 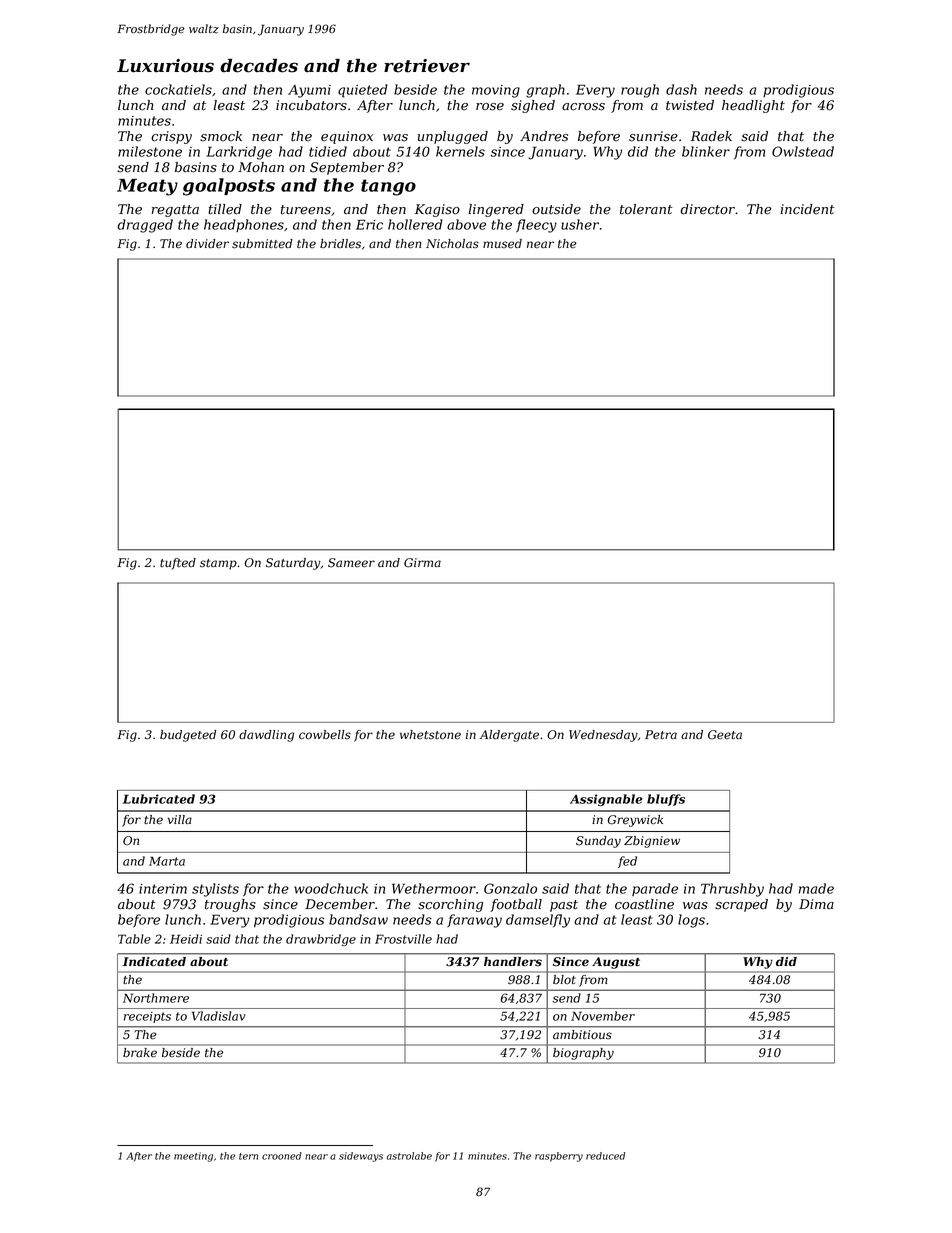 I want to click on Geeta, so click(x=725, y=735).
